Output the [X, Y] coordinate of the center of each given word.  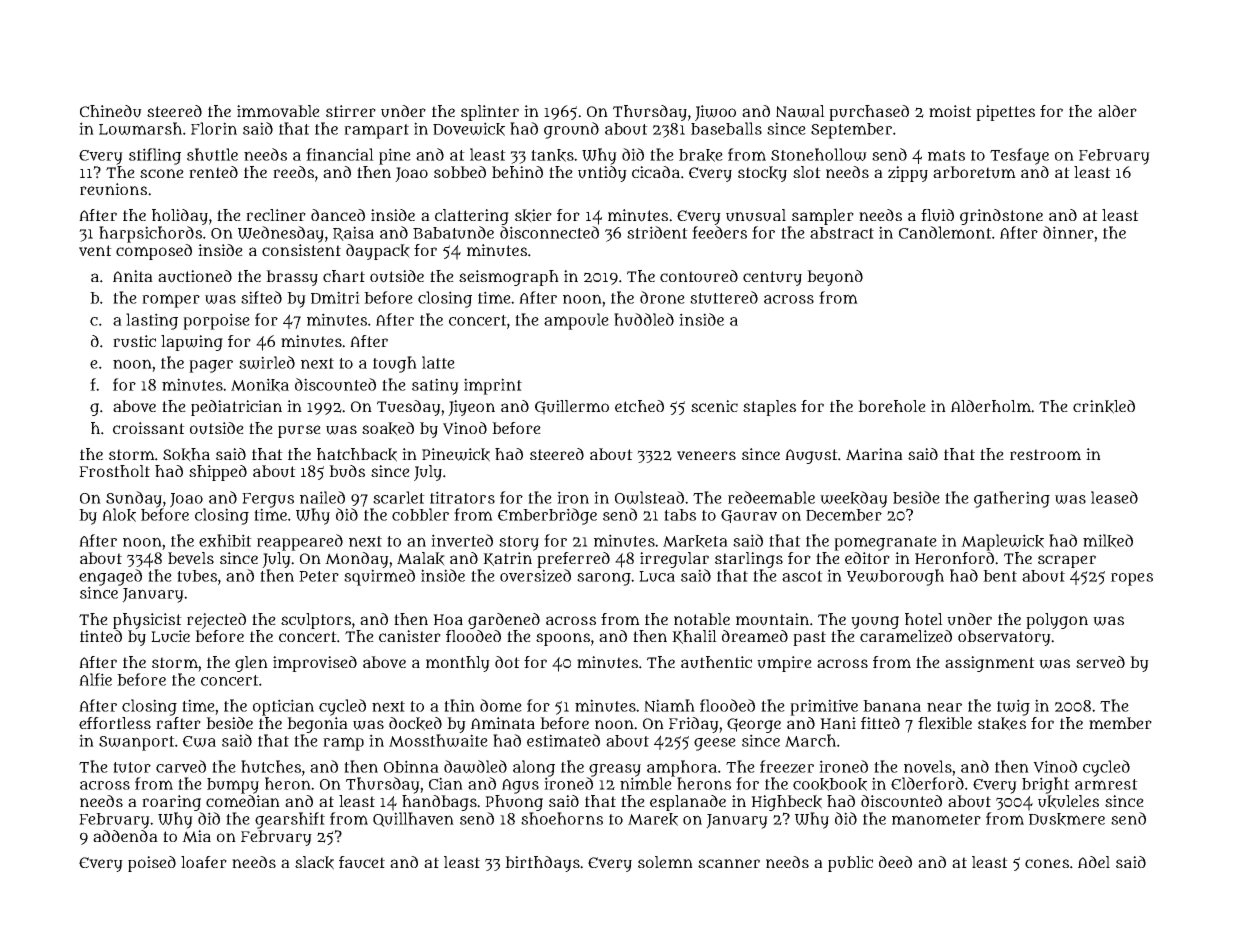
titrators [462, 497]
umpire [784, 664]
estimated [563, 740]
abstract [842, 233]
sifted [261, 297]
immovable [278, 111]
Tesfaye [1019, 156]
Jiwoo [715, 113]
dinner [1068, 232]
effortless [115, 723]
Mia [196, 836]
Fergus [268, 500]
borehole [892, 406]
